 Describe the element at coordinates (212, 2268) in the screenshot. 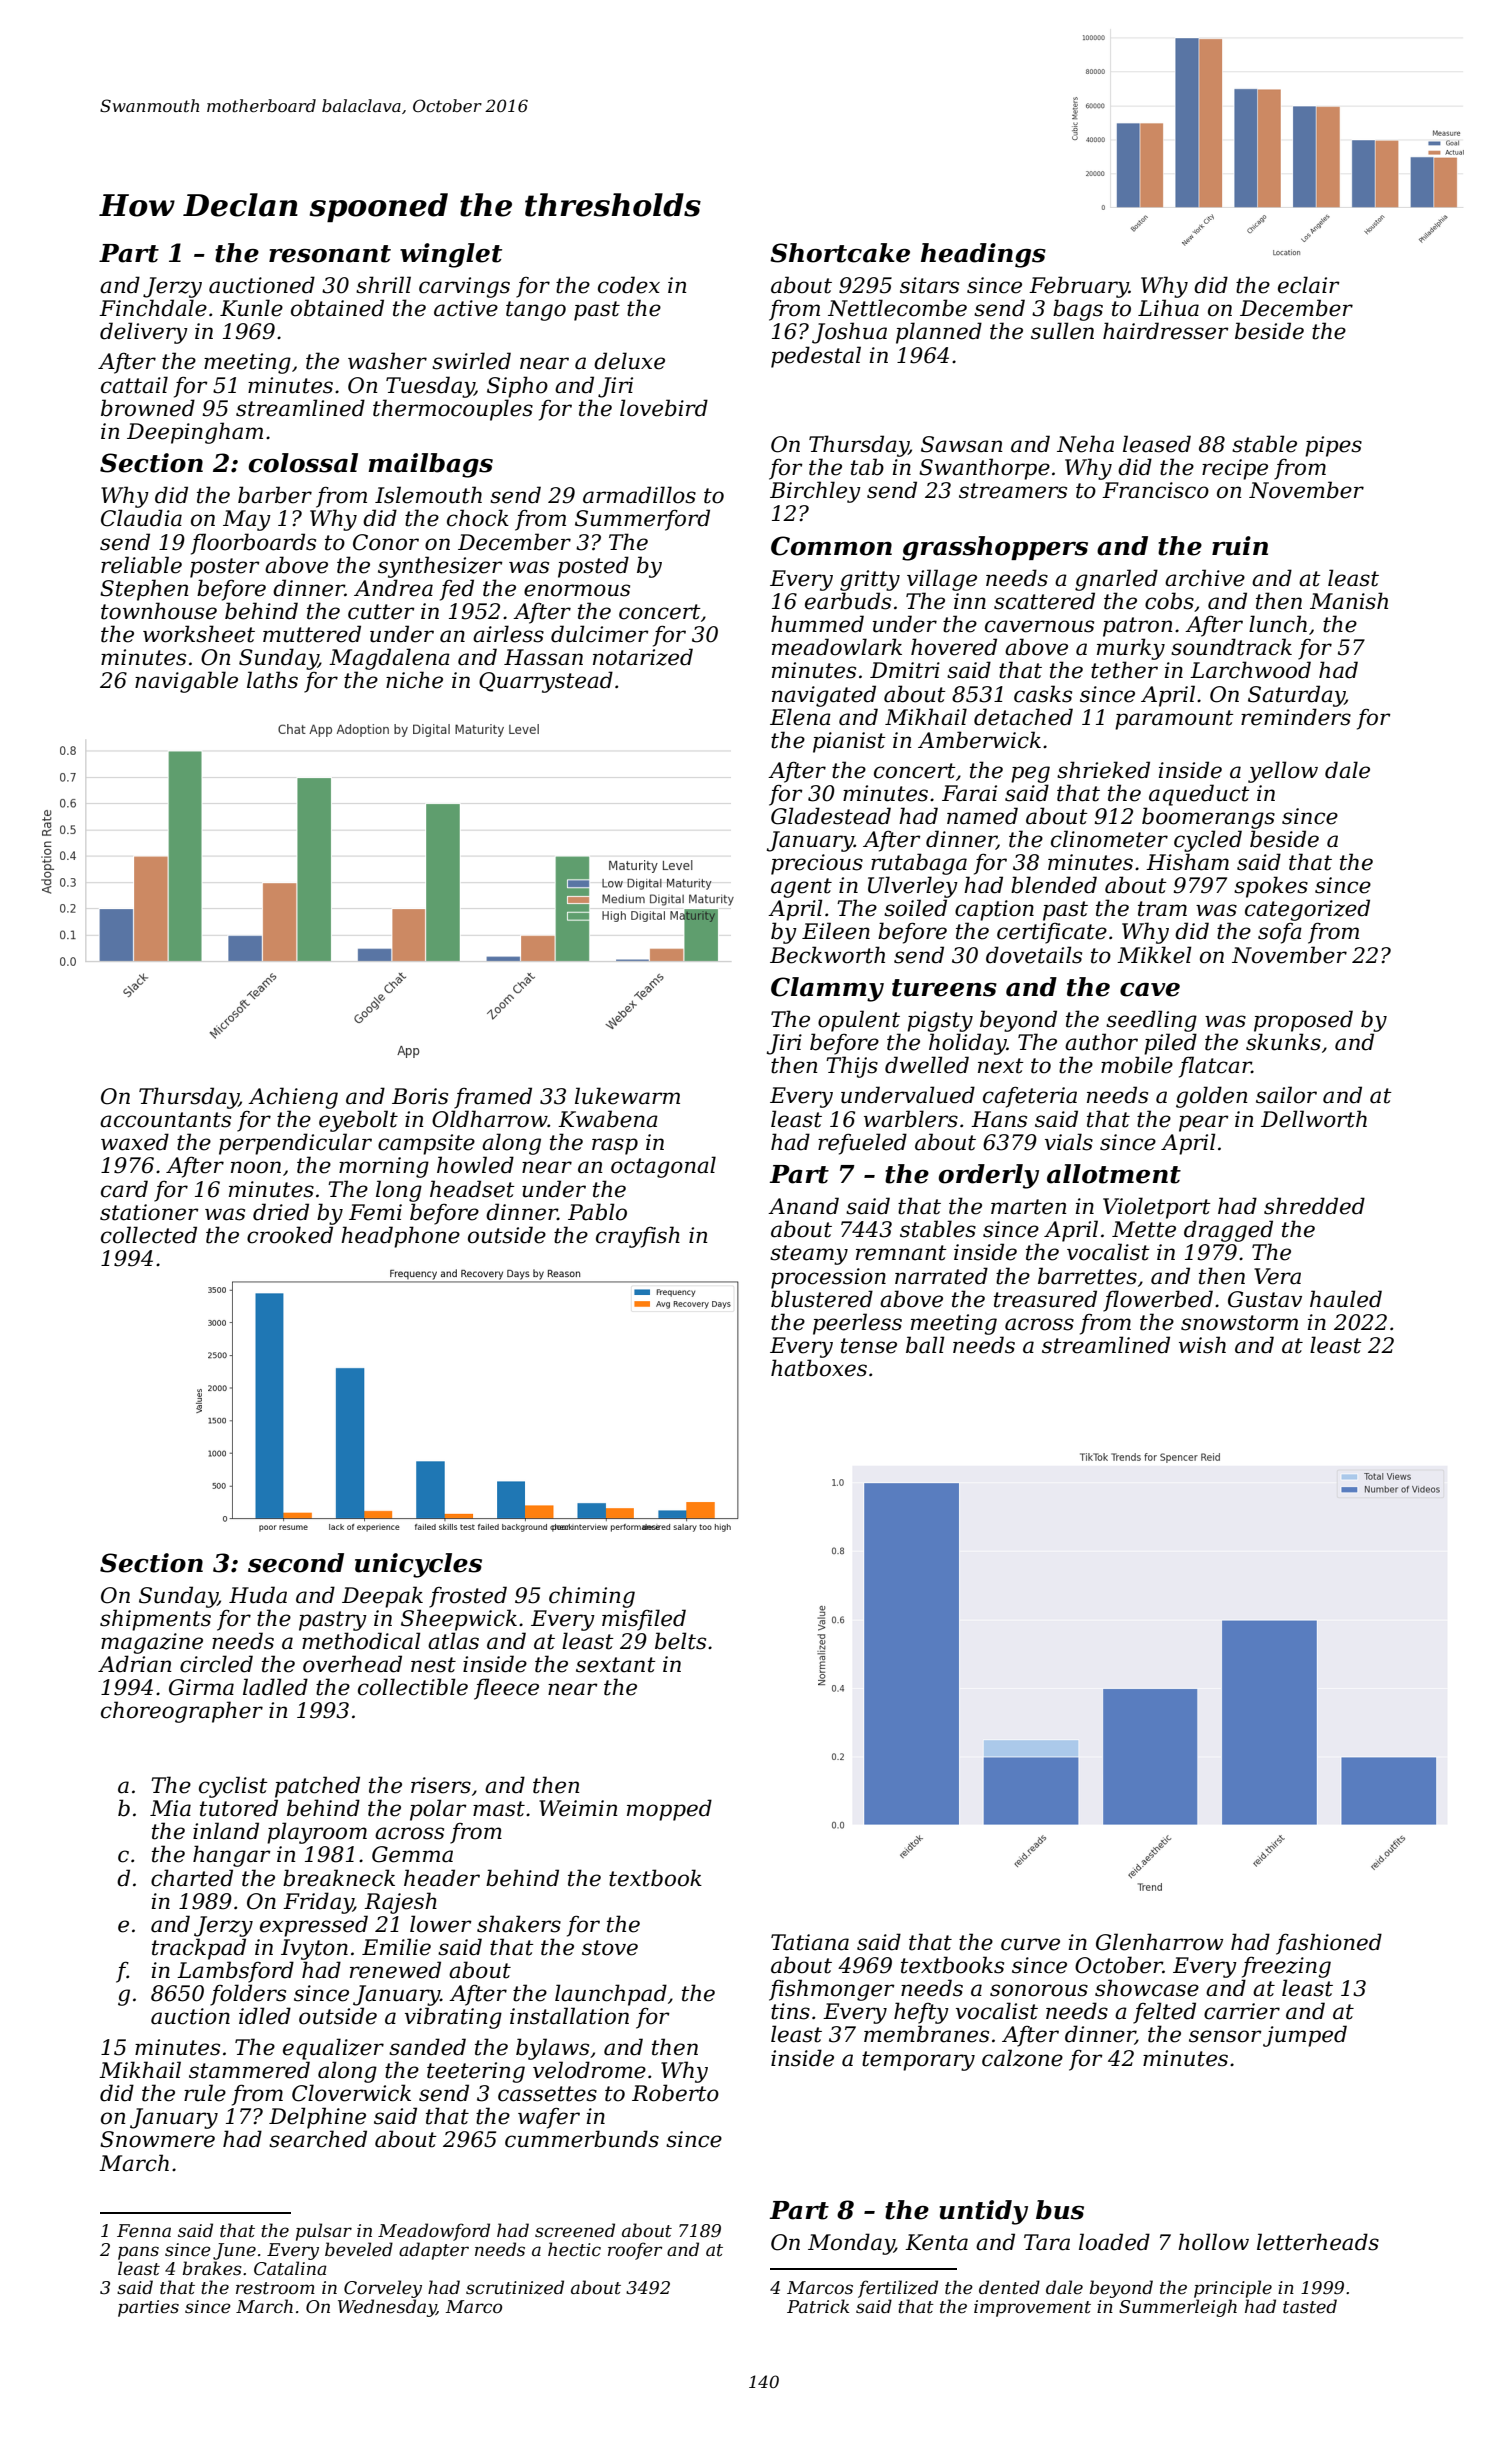

I see `brakes` at that location.
